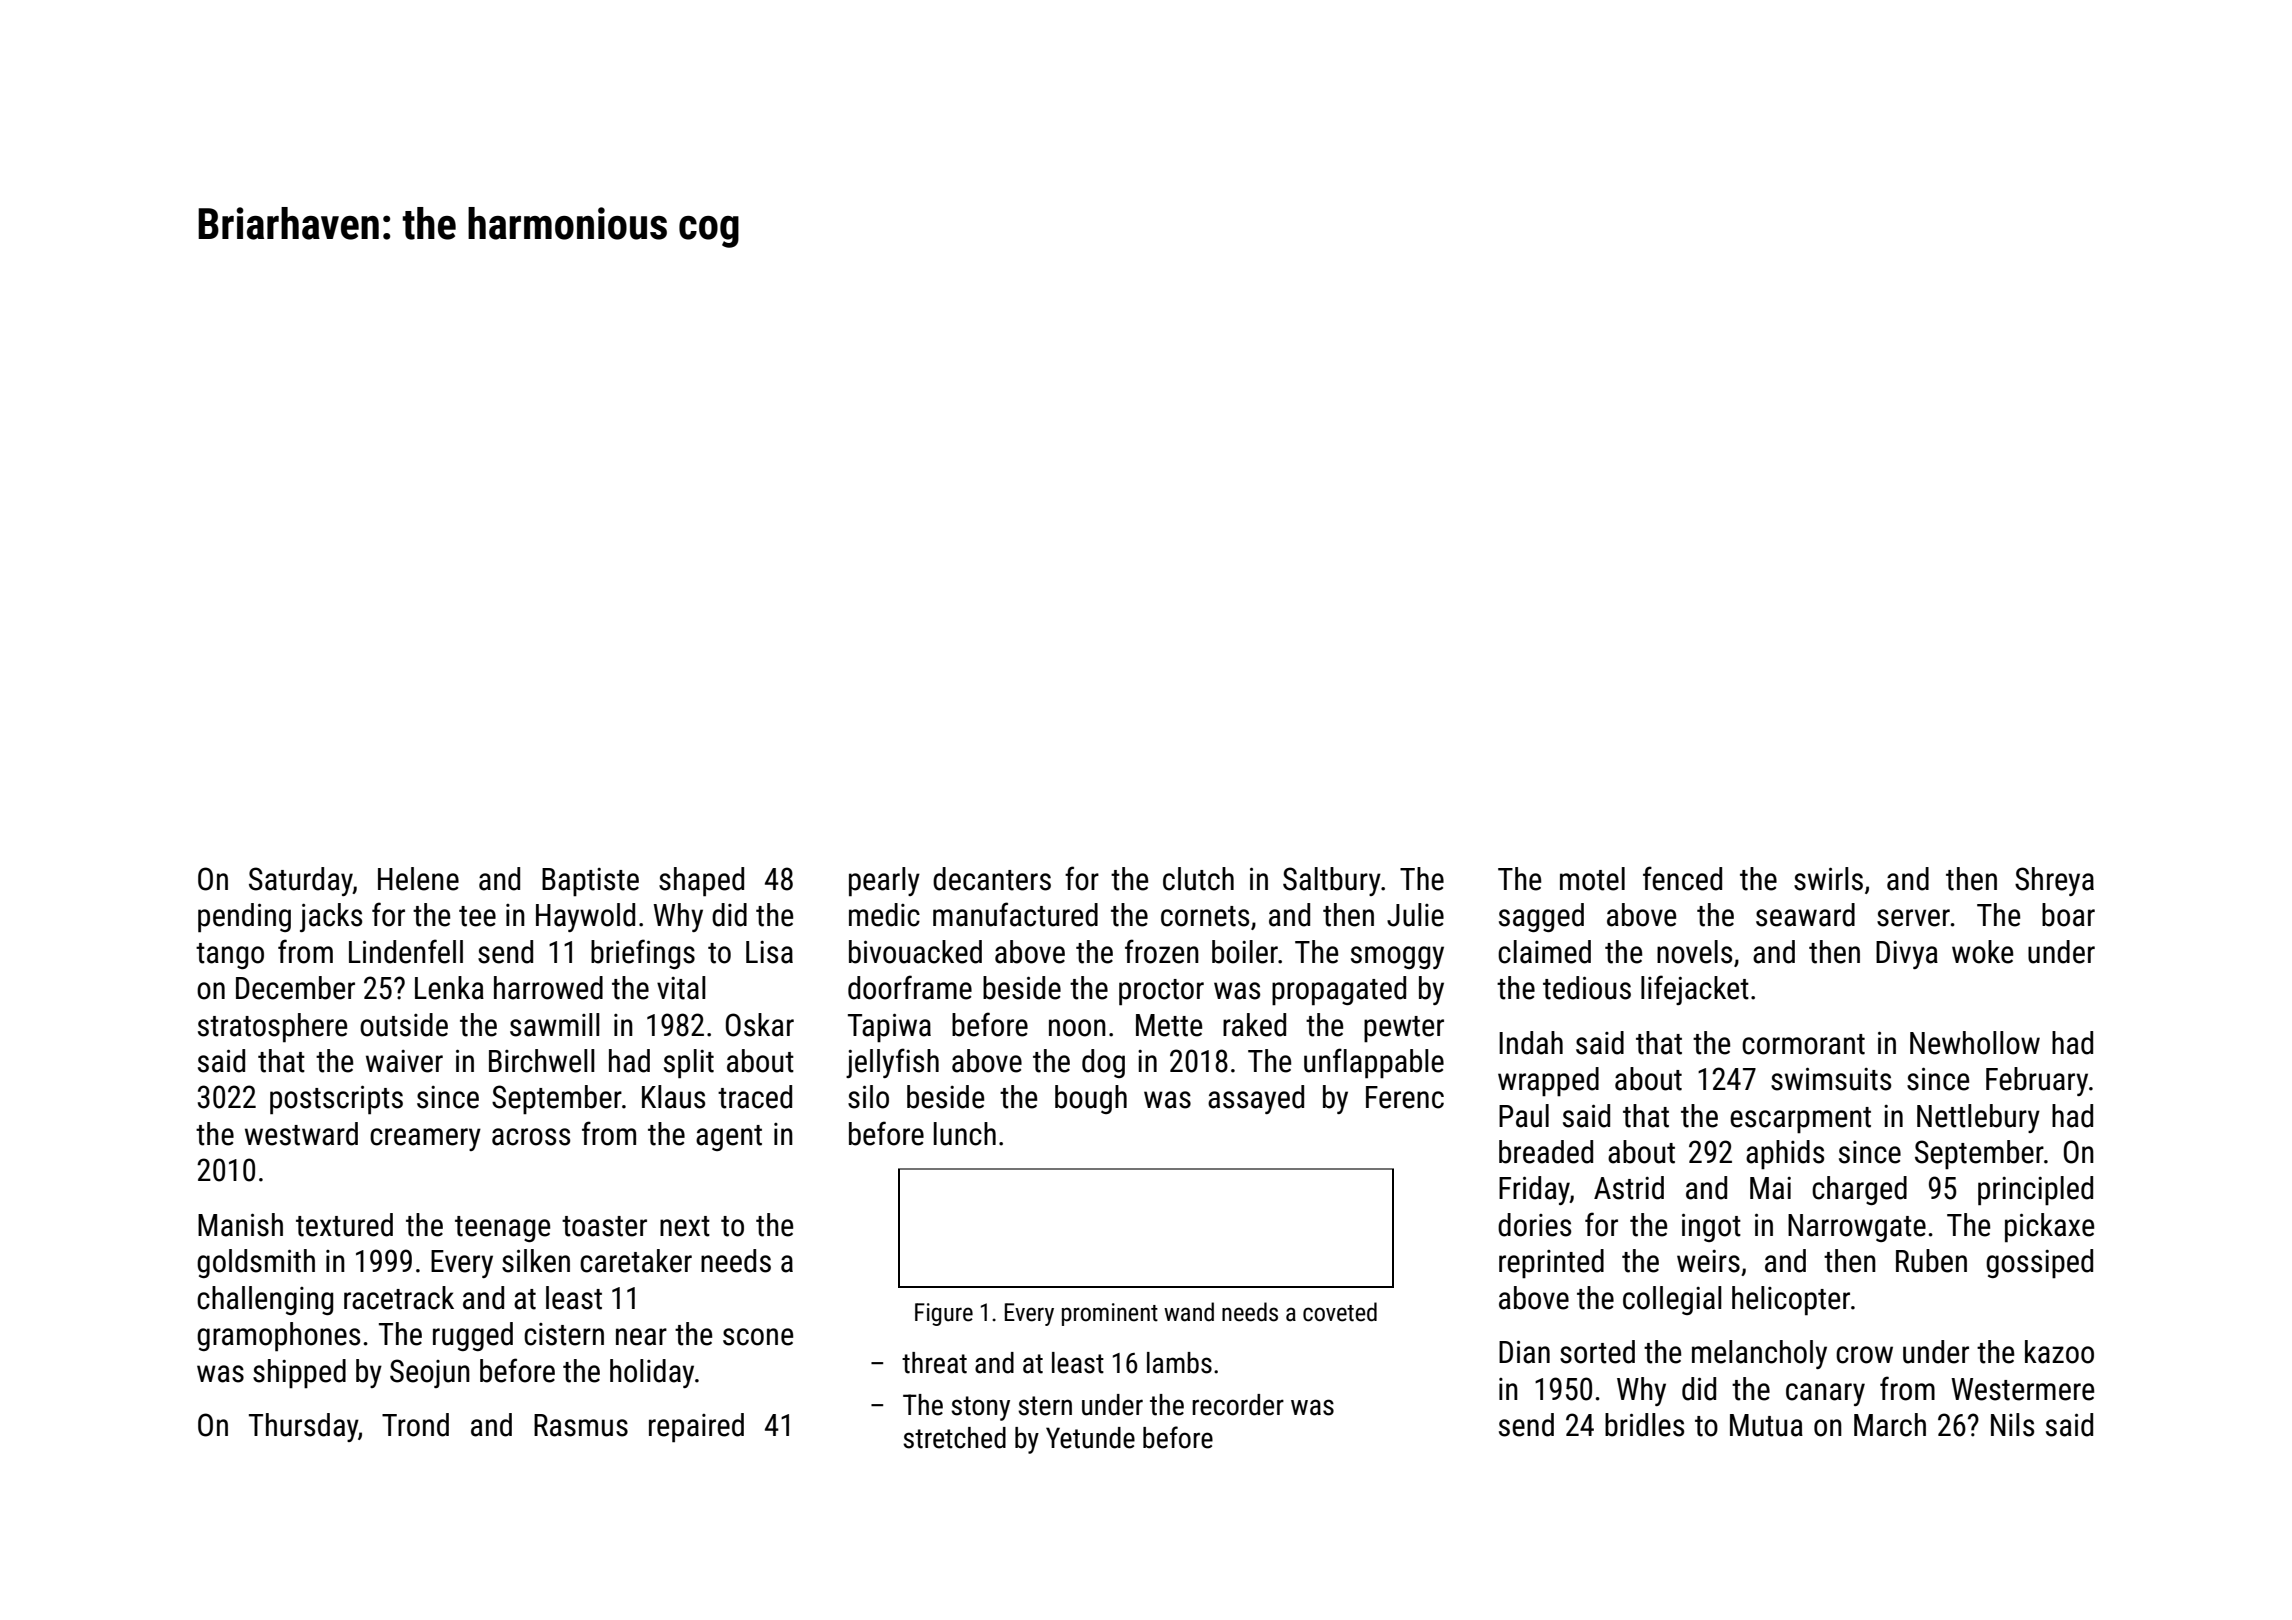 The image size is (2292, 1620). What do you see at coordinates (1090, 1438) in the image?
I see `Yetunde` at bounding box center [1090, 1438].
